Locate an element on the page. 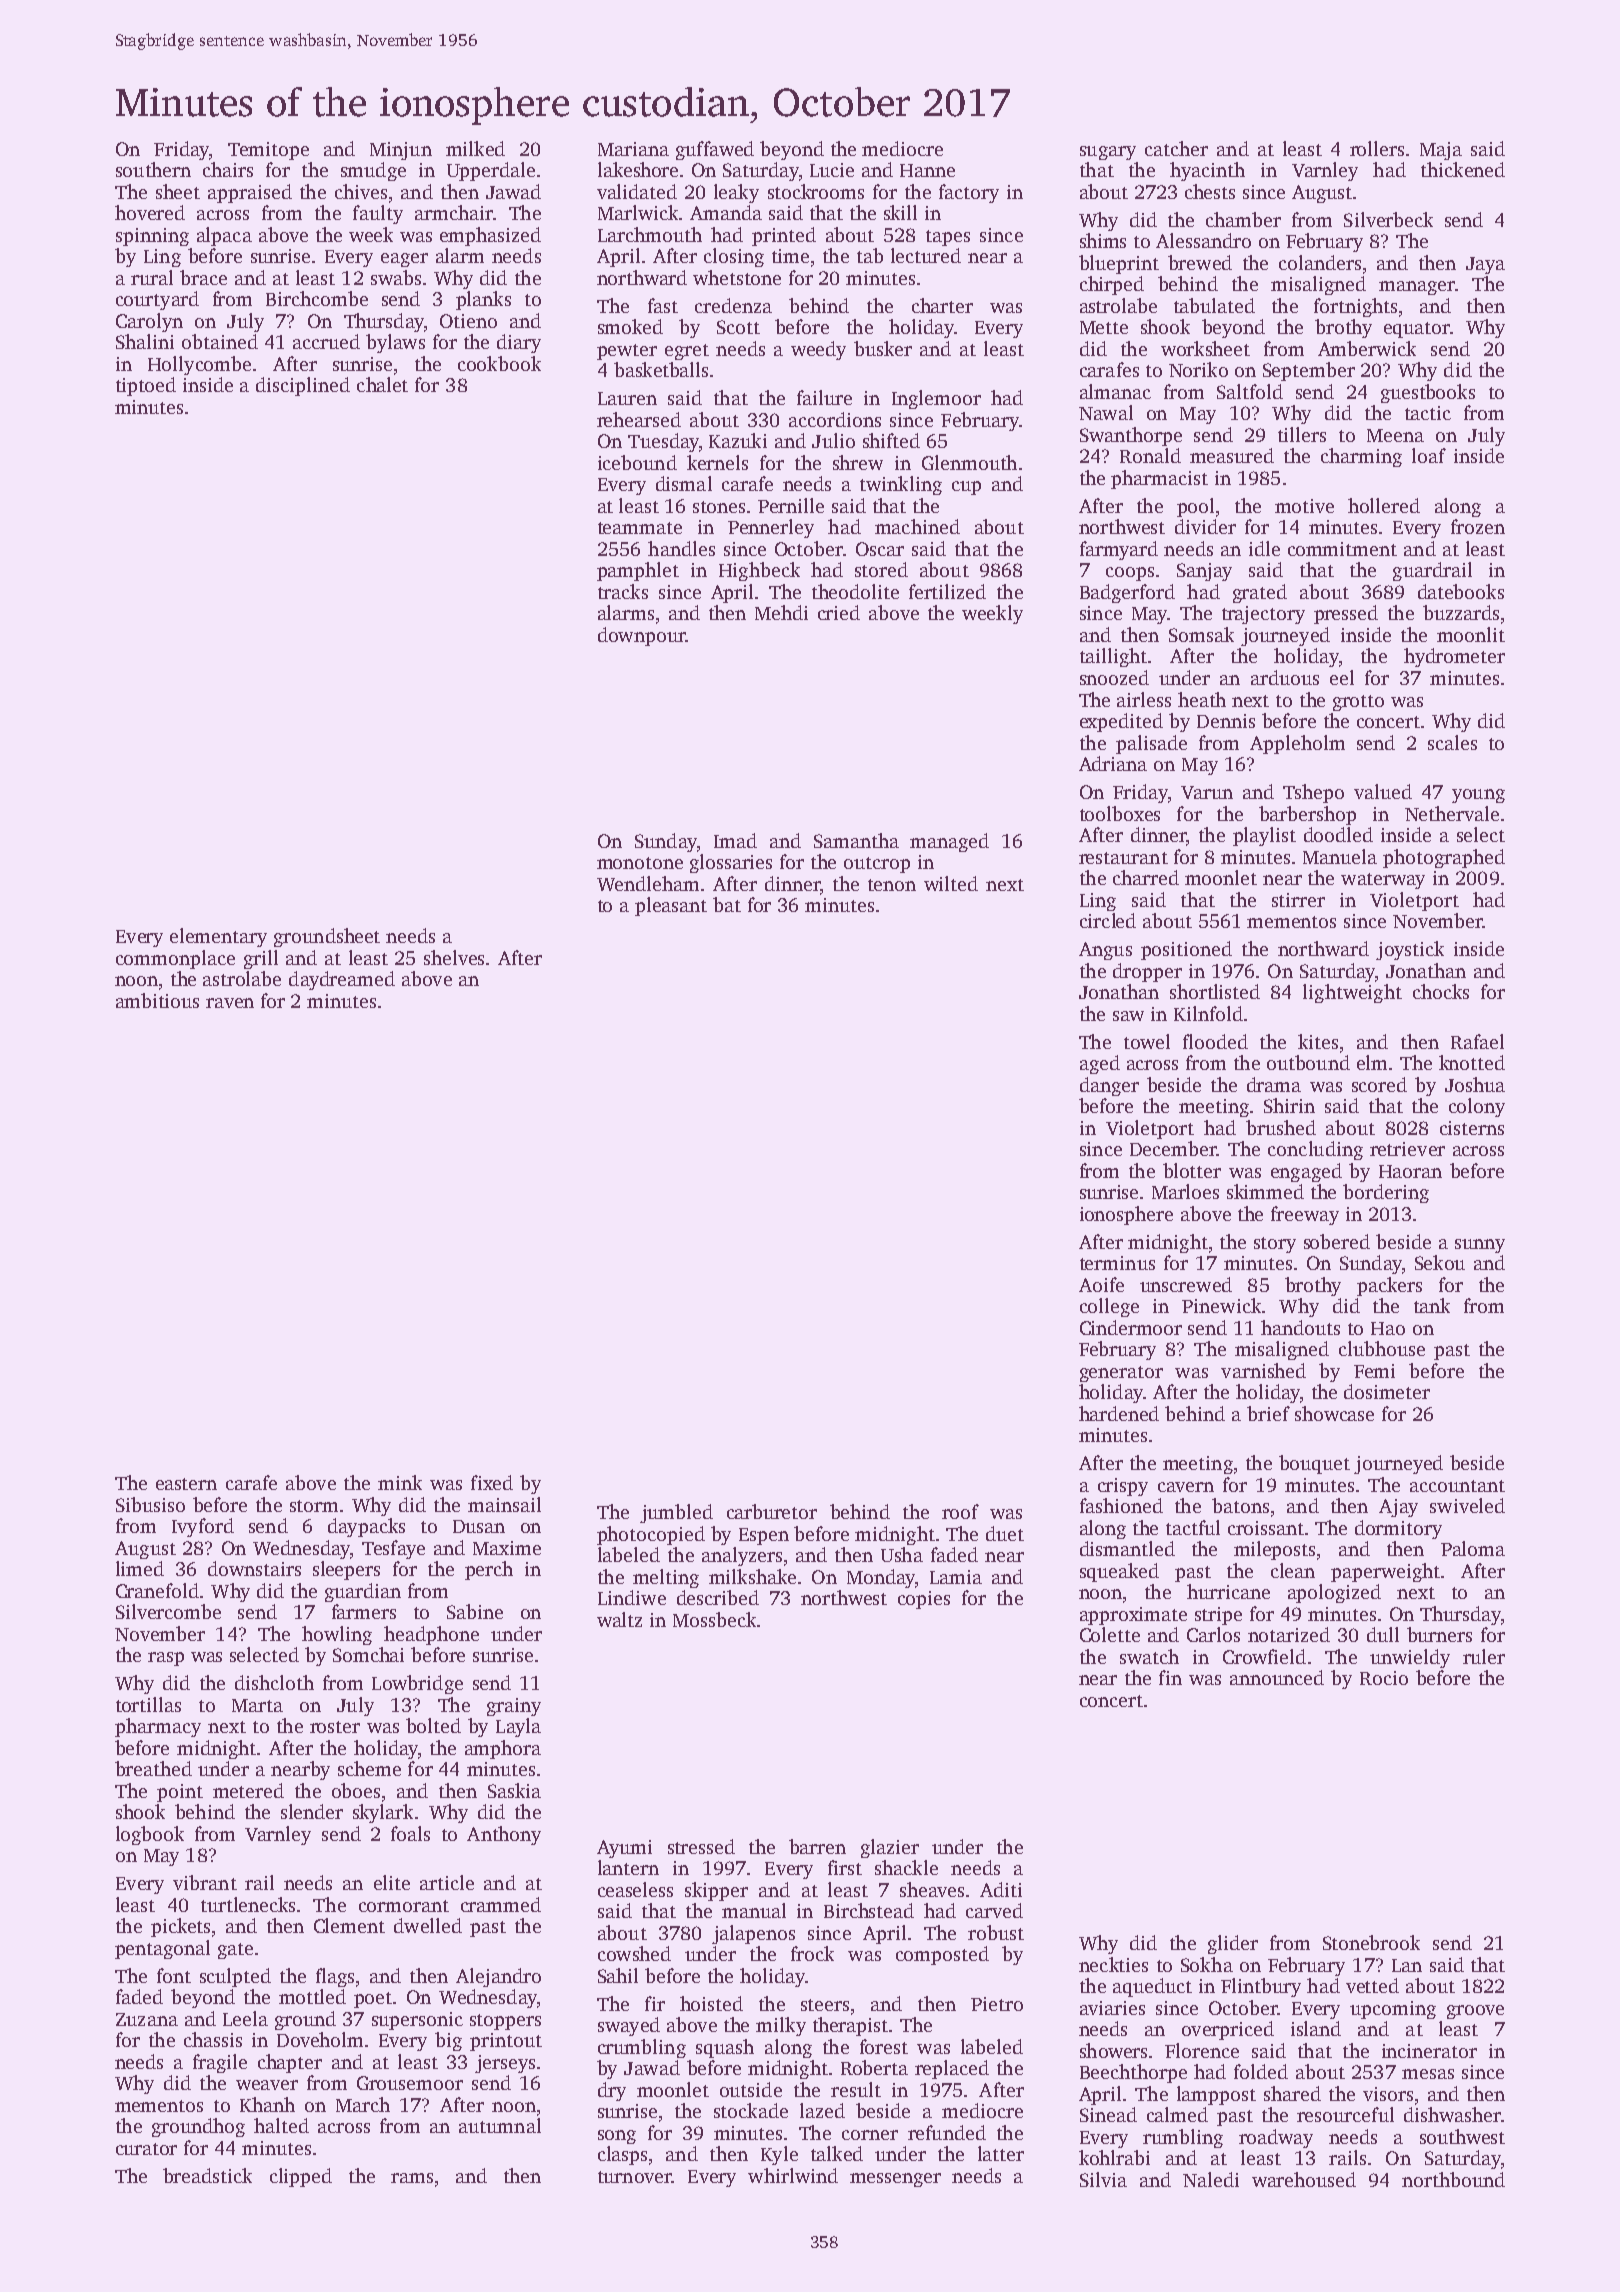 This document has width=1620, height=2292. clubhouse is located at coordinates (1382, 1348).
